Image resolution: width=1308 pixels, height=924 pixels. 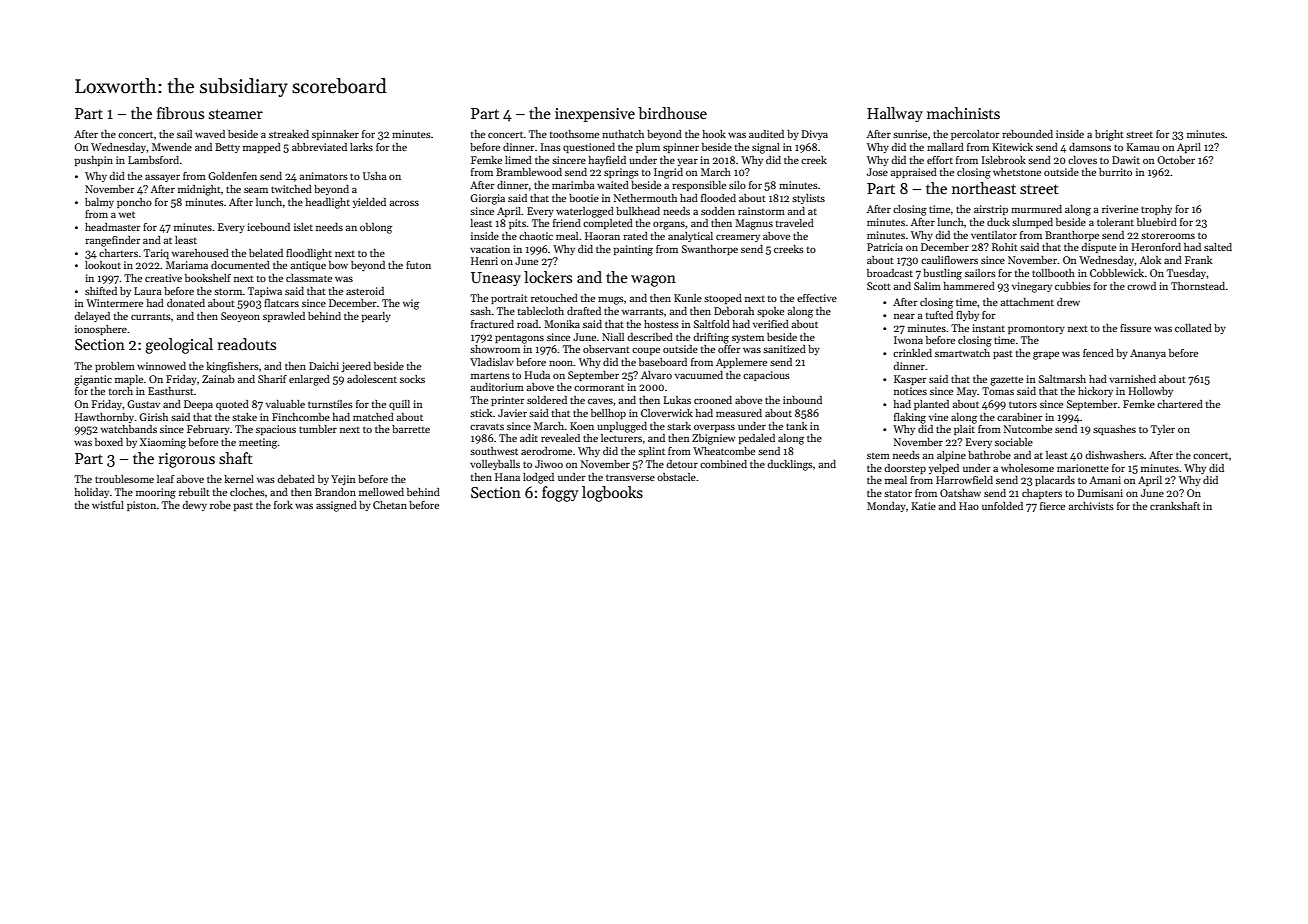 What do you see at coordinates (1072, 236) in the page?
I see `Branthorpe` at bounding box center [1072, 236].
